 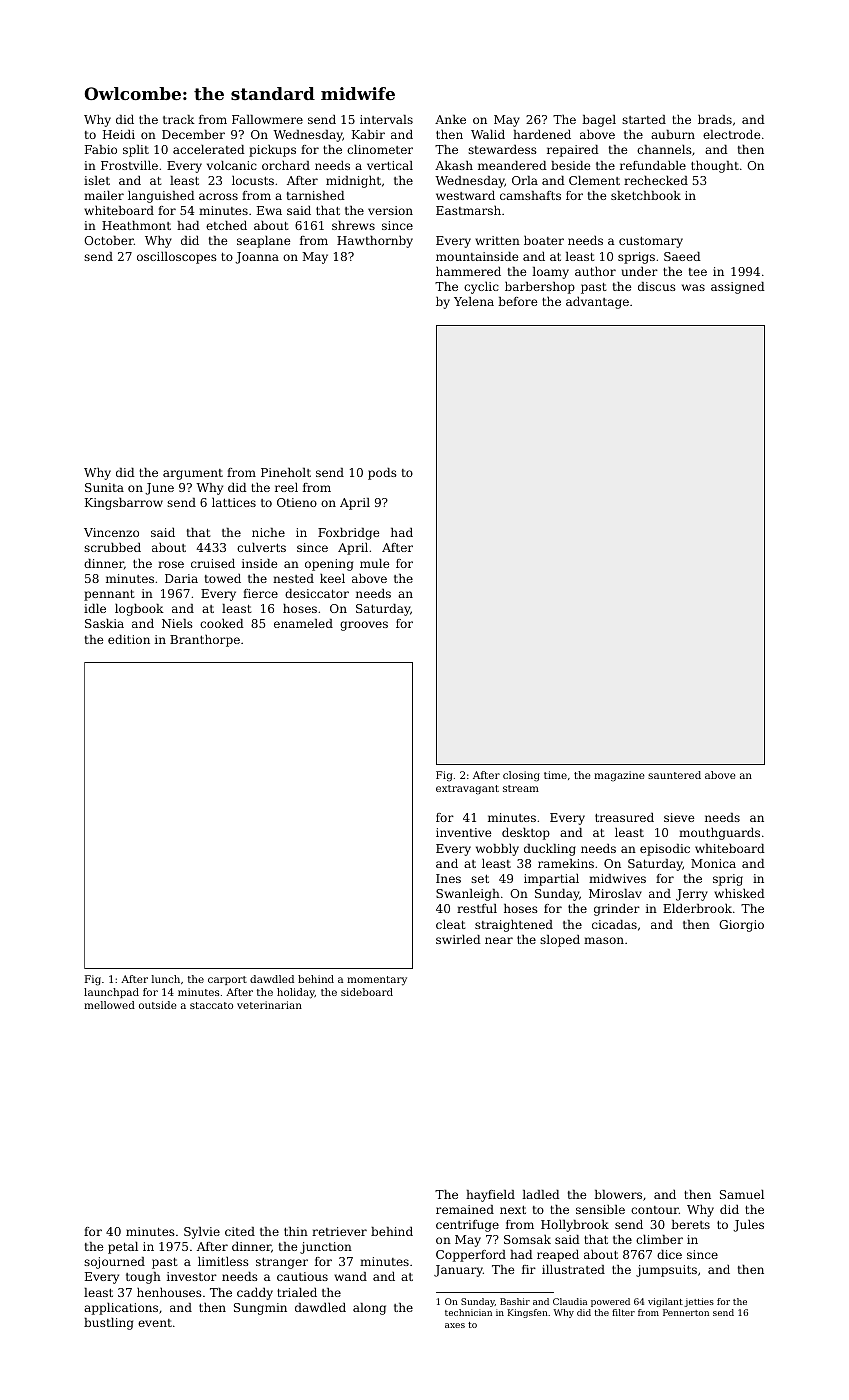 I want to click on junction, so click(x=326, y=1248).
